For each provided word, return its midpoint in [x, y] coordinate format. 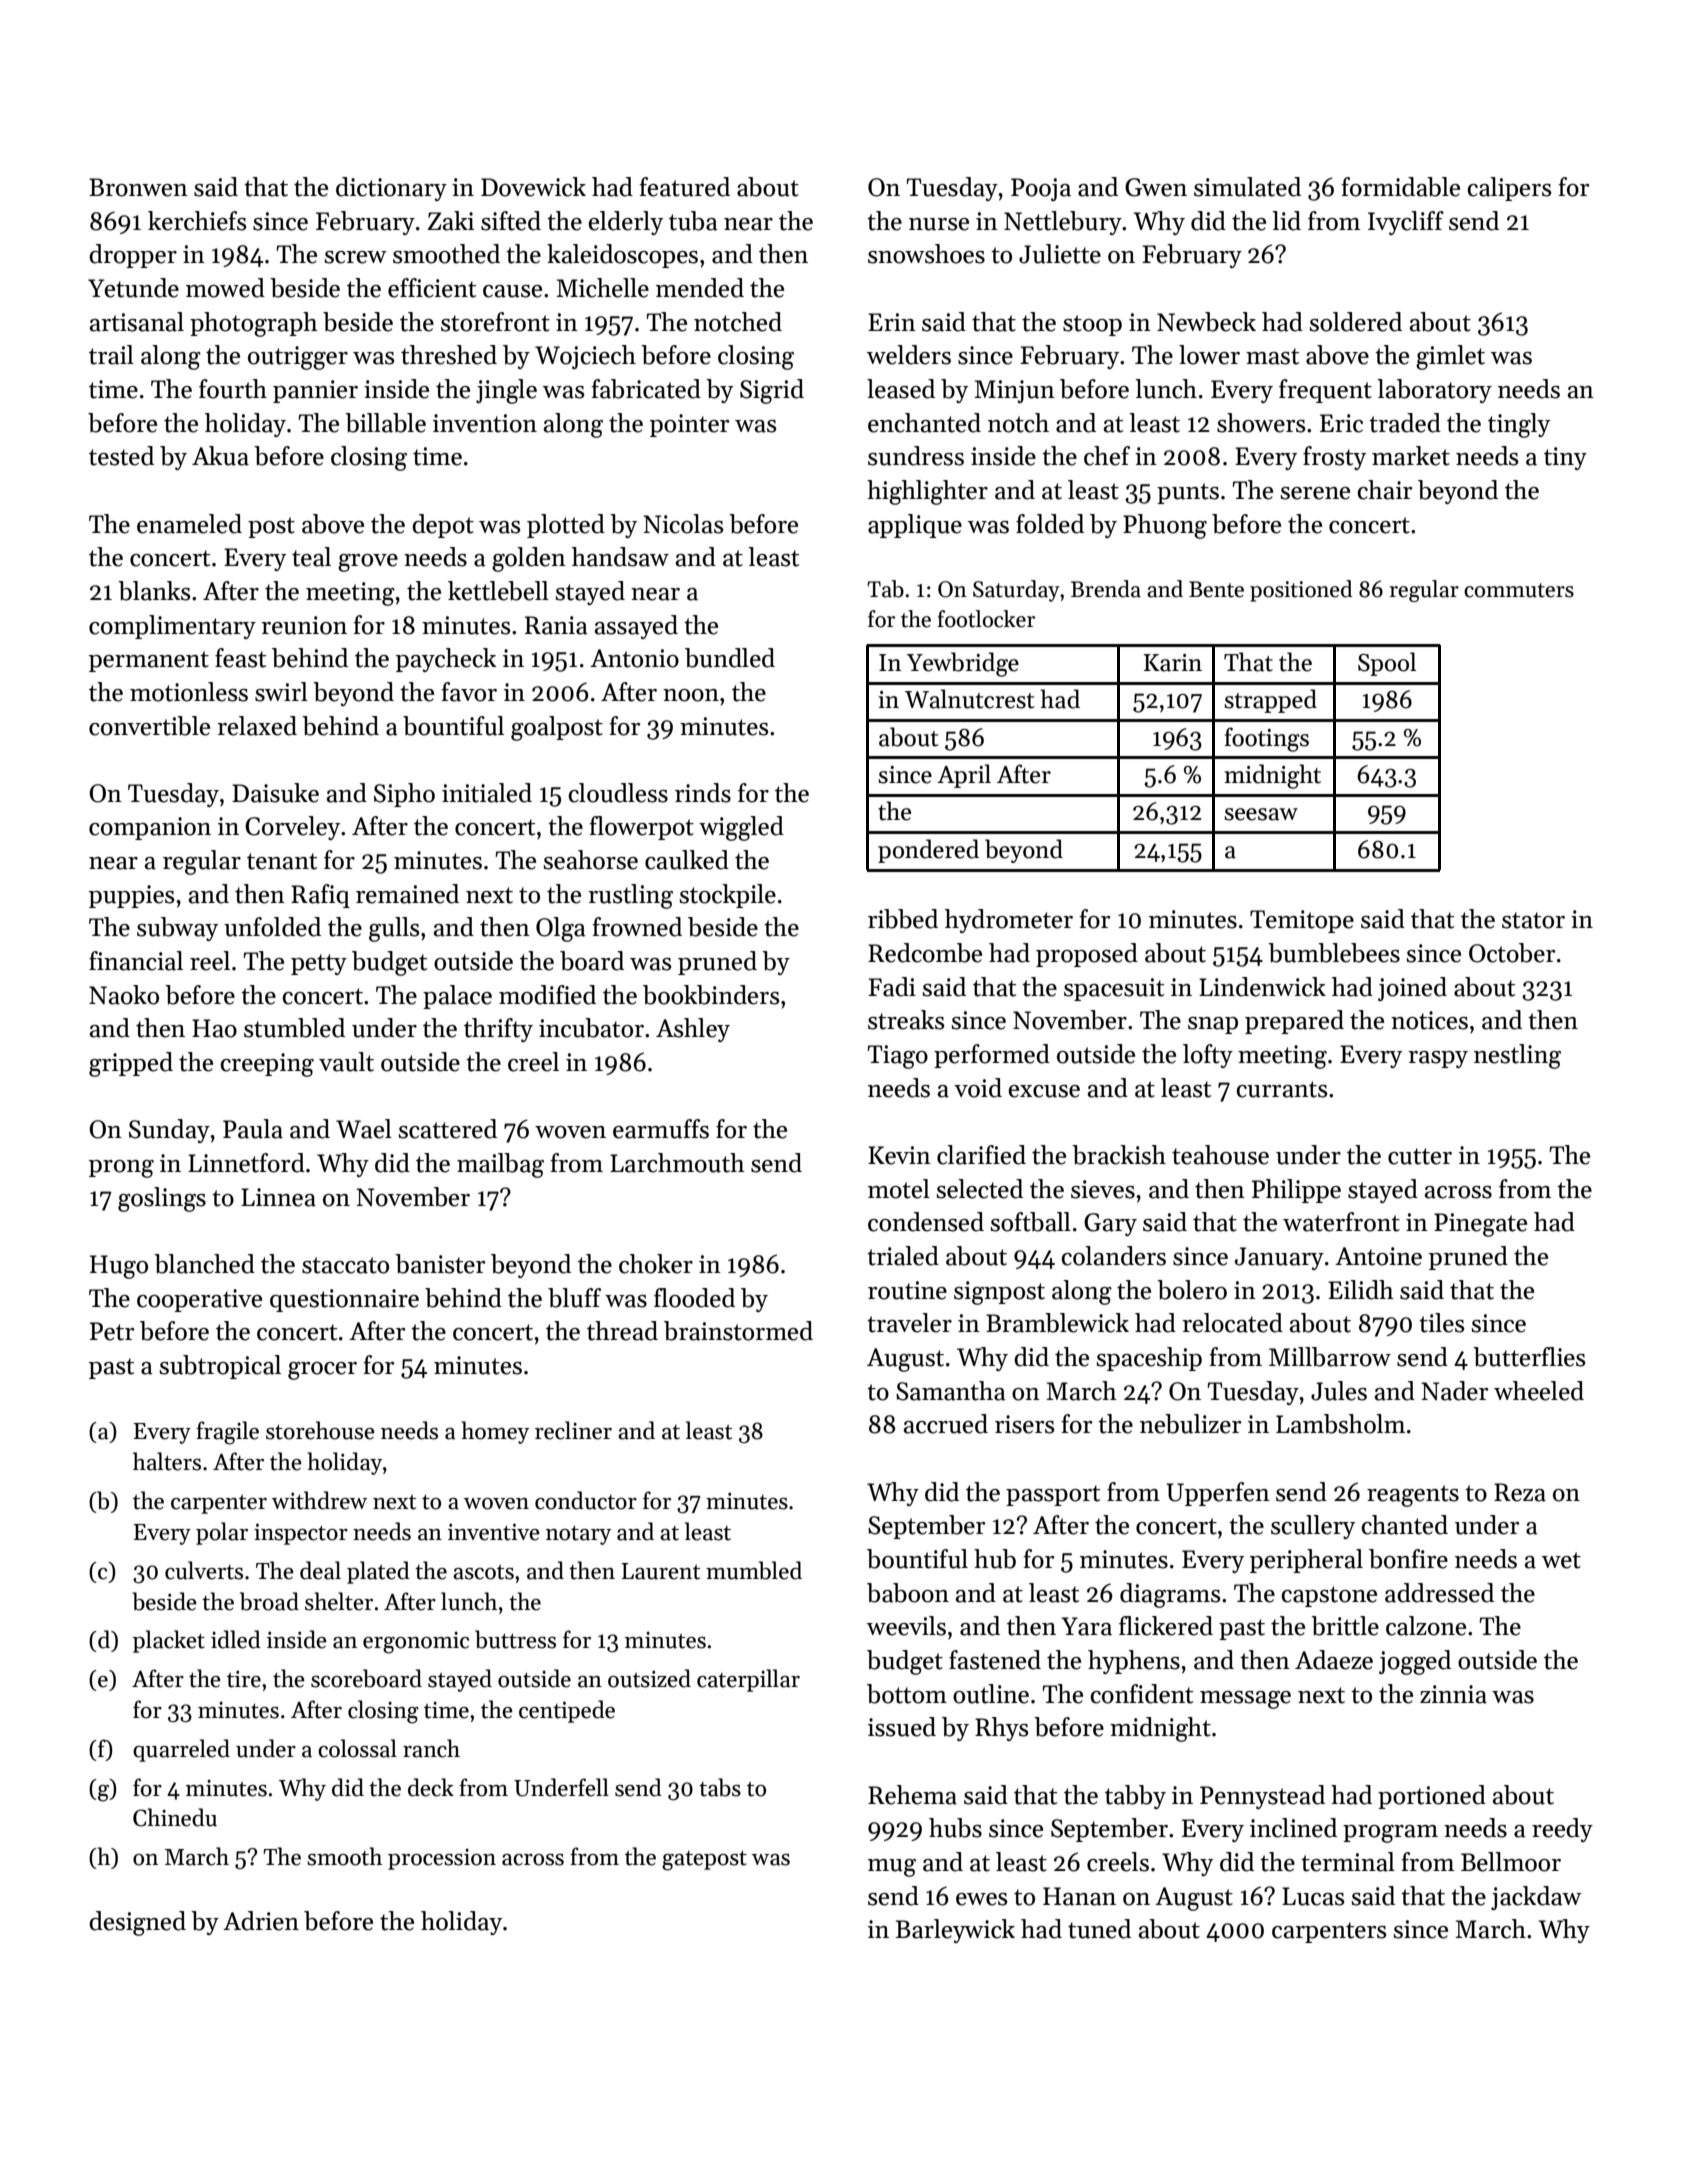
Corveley [292, 828]
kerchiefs [197, 221]
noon [691, 695]
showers [1261, 423]
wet [1561, 1560]
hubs [955, 1828]
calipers [1509, 189]
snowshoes [926, 254]
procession [442, 1859]
